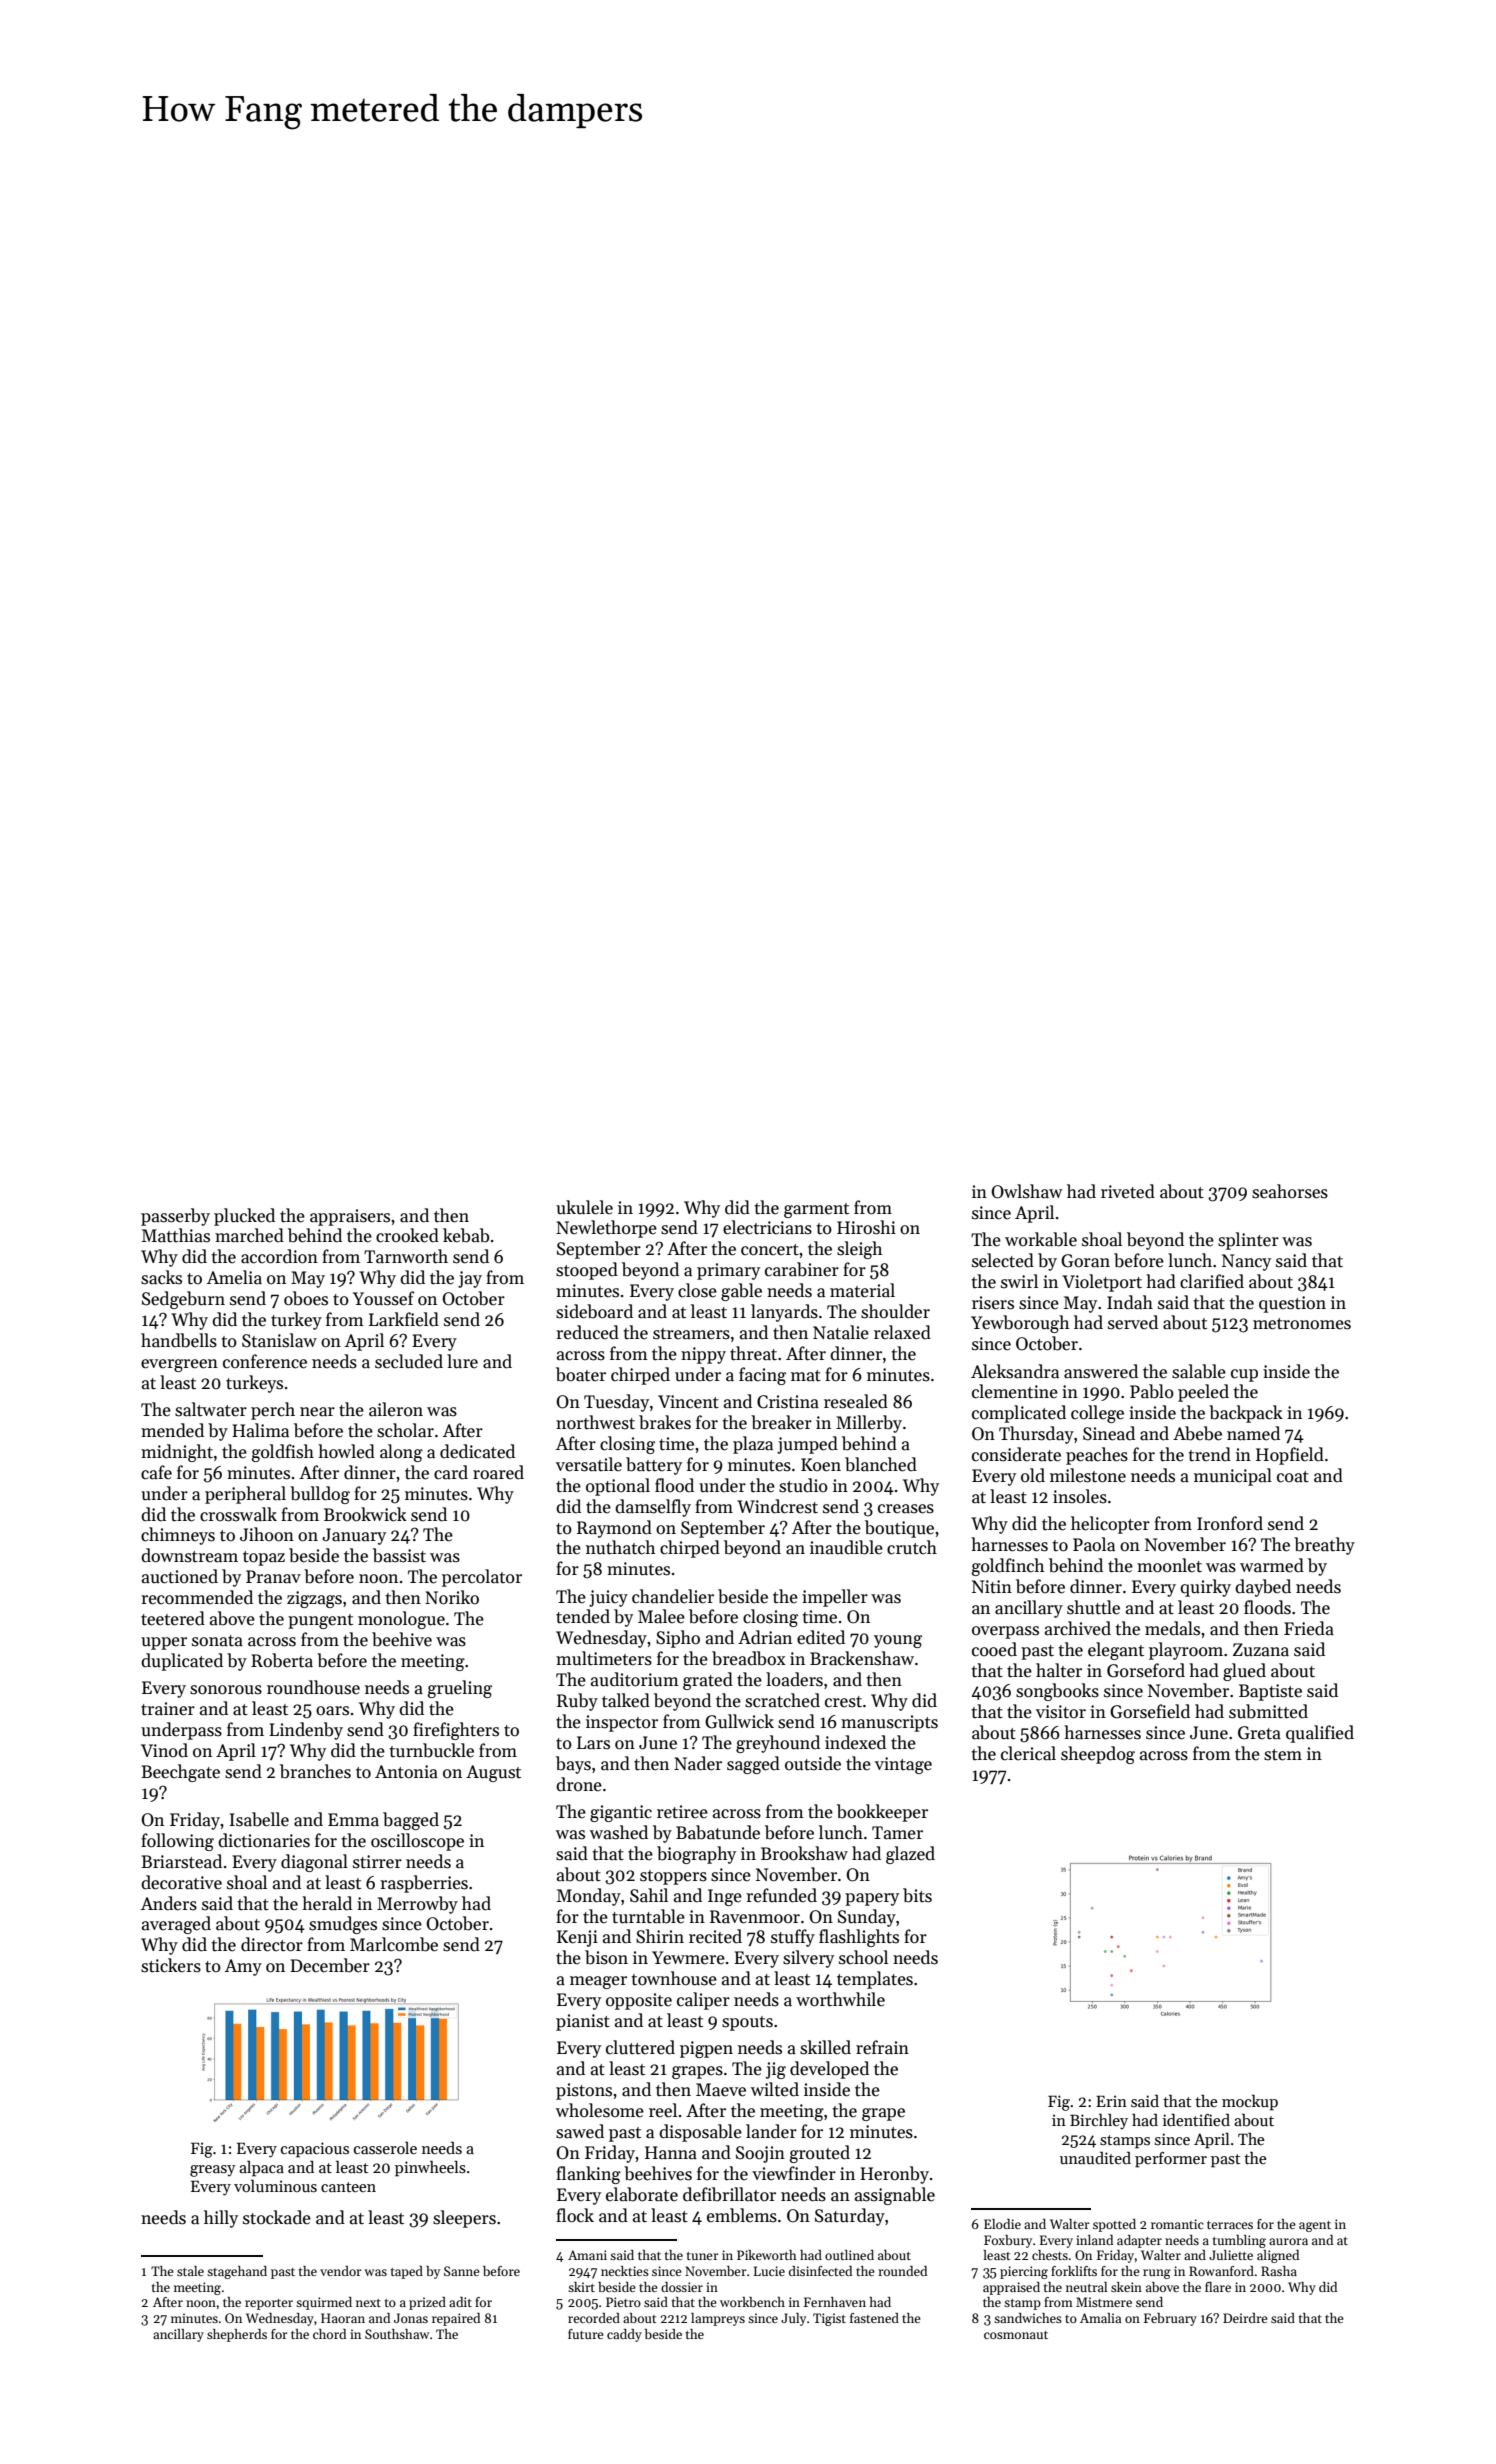  What do you see at coordinates (1245, 2318) in the document?
I see `Deirdre` at bounding box center [1245, 2318].
